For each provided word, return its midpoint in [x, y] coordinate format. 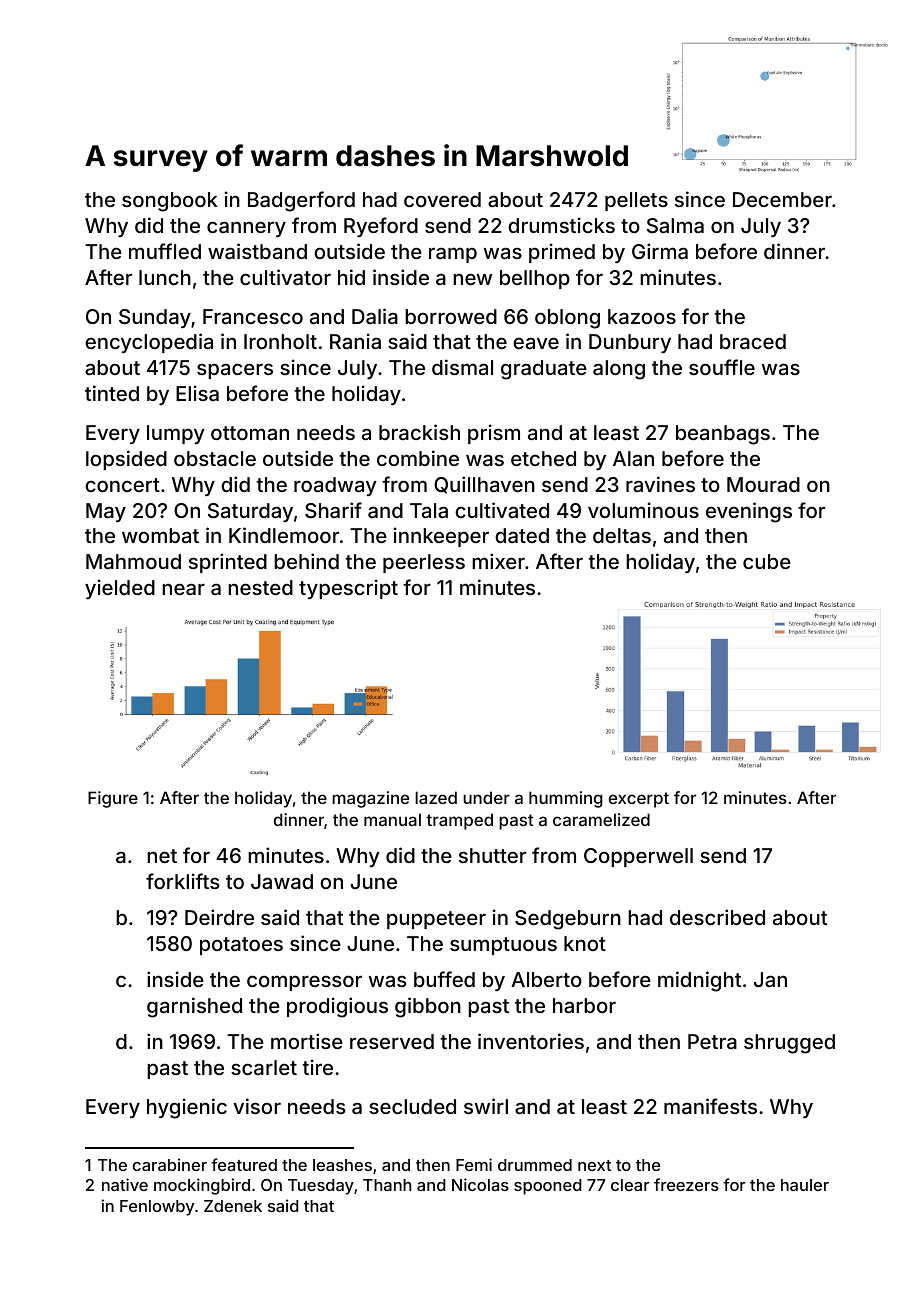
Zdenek [233, 1206]
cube [767, 561]
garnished [194, 1007]
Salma [675, 225]
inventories [531, 1041]
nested [260, 587]
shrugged [789, 1044]
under [486, 797]
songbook [170, 202]
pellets [636, 201]
